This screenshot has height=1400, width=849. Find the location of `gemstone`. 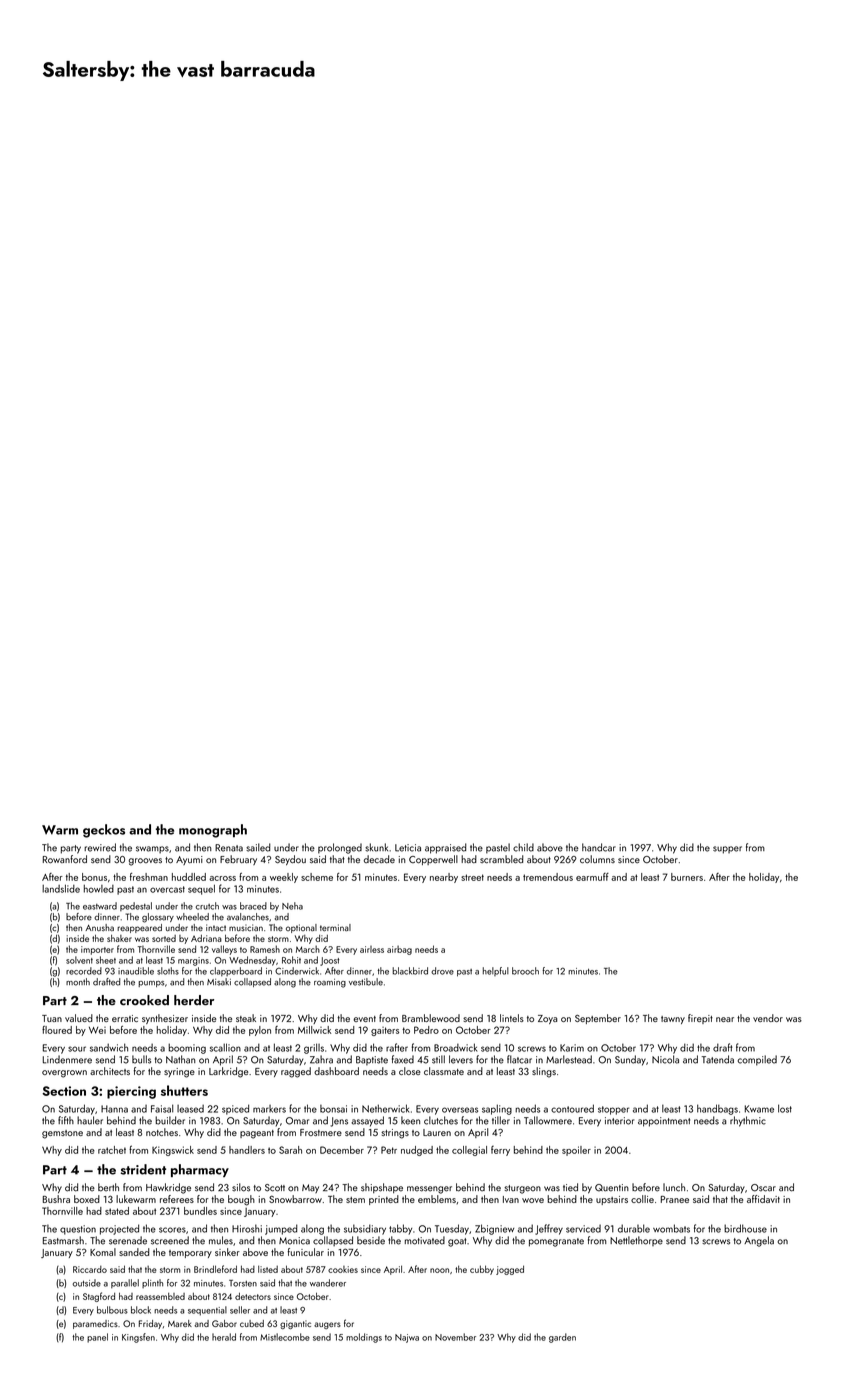

gemstone is located at coordinates (62, 1134).
